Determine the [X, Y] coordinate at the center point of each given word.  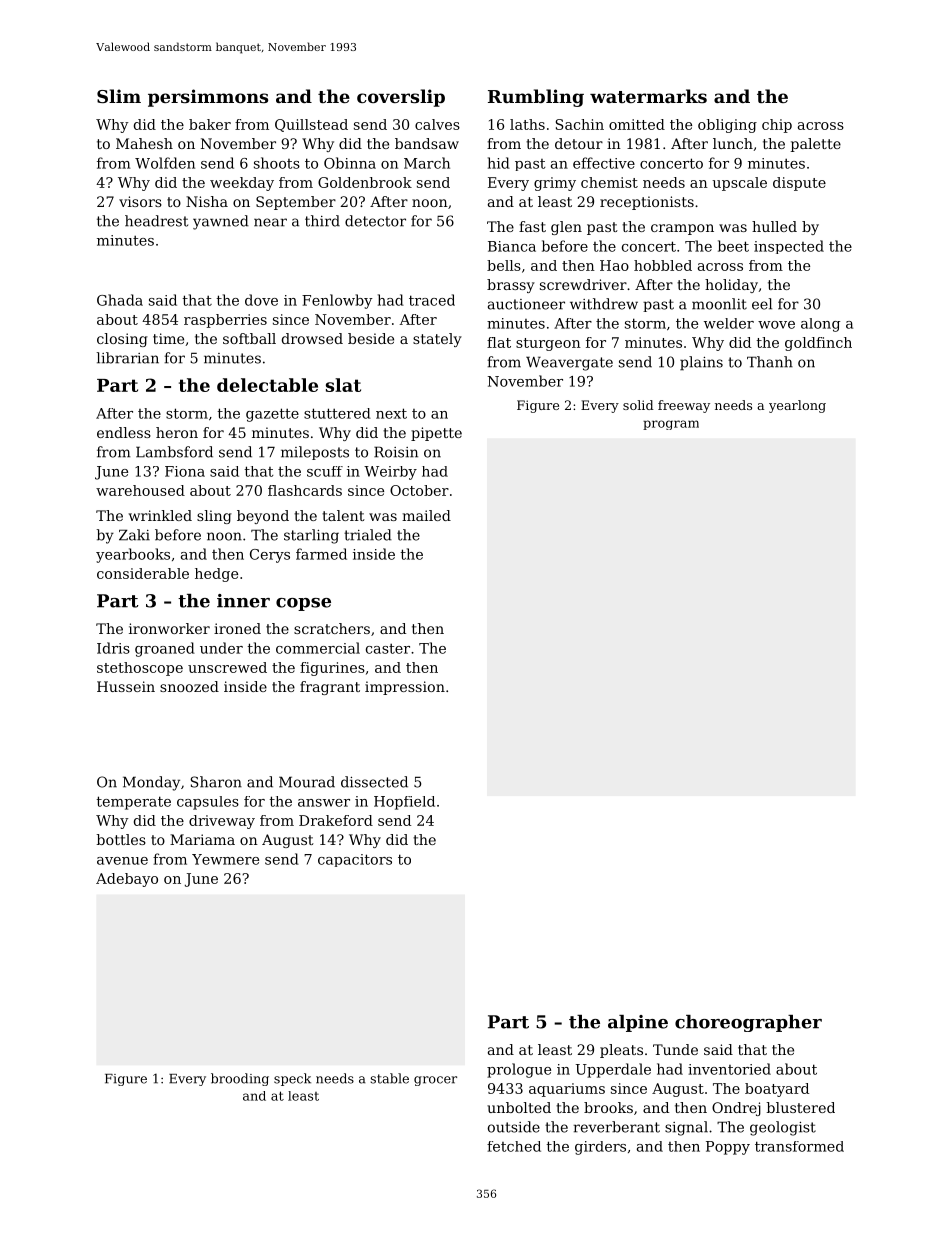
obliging [727, 126]
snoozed [189, 686]
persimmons [208, 98]
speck [292, 1079]
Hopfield [404, 803]
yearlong [797, 406]
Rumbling [536, 98]
